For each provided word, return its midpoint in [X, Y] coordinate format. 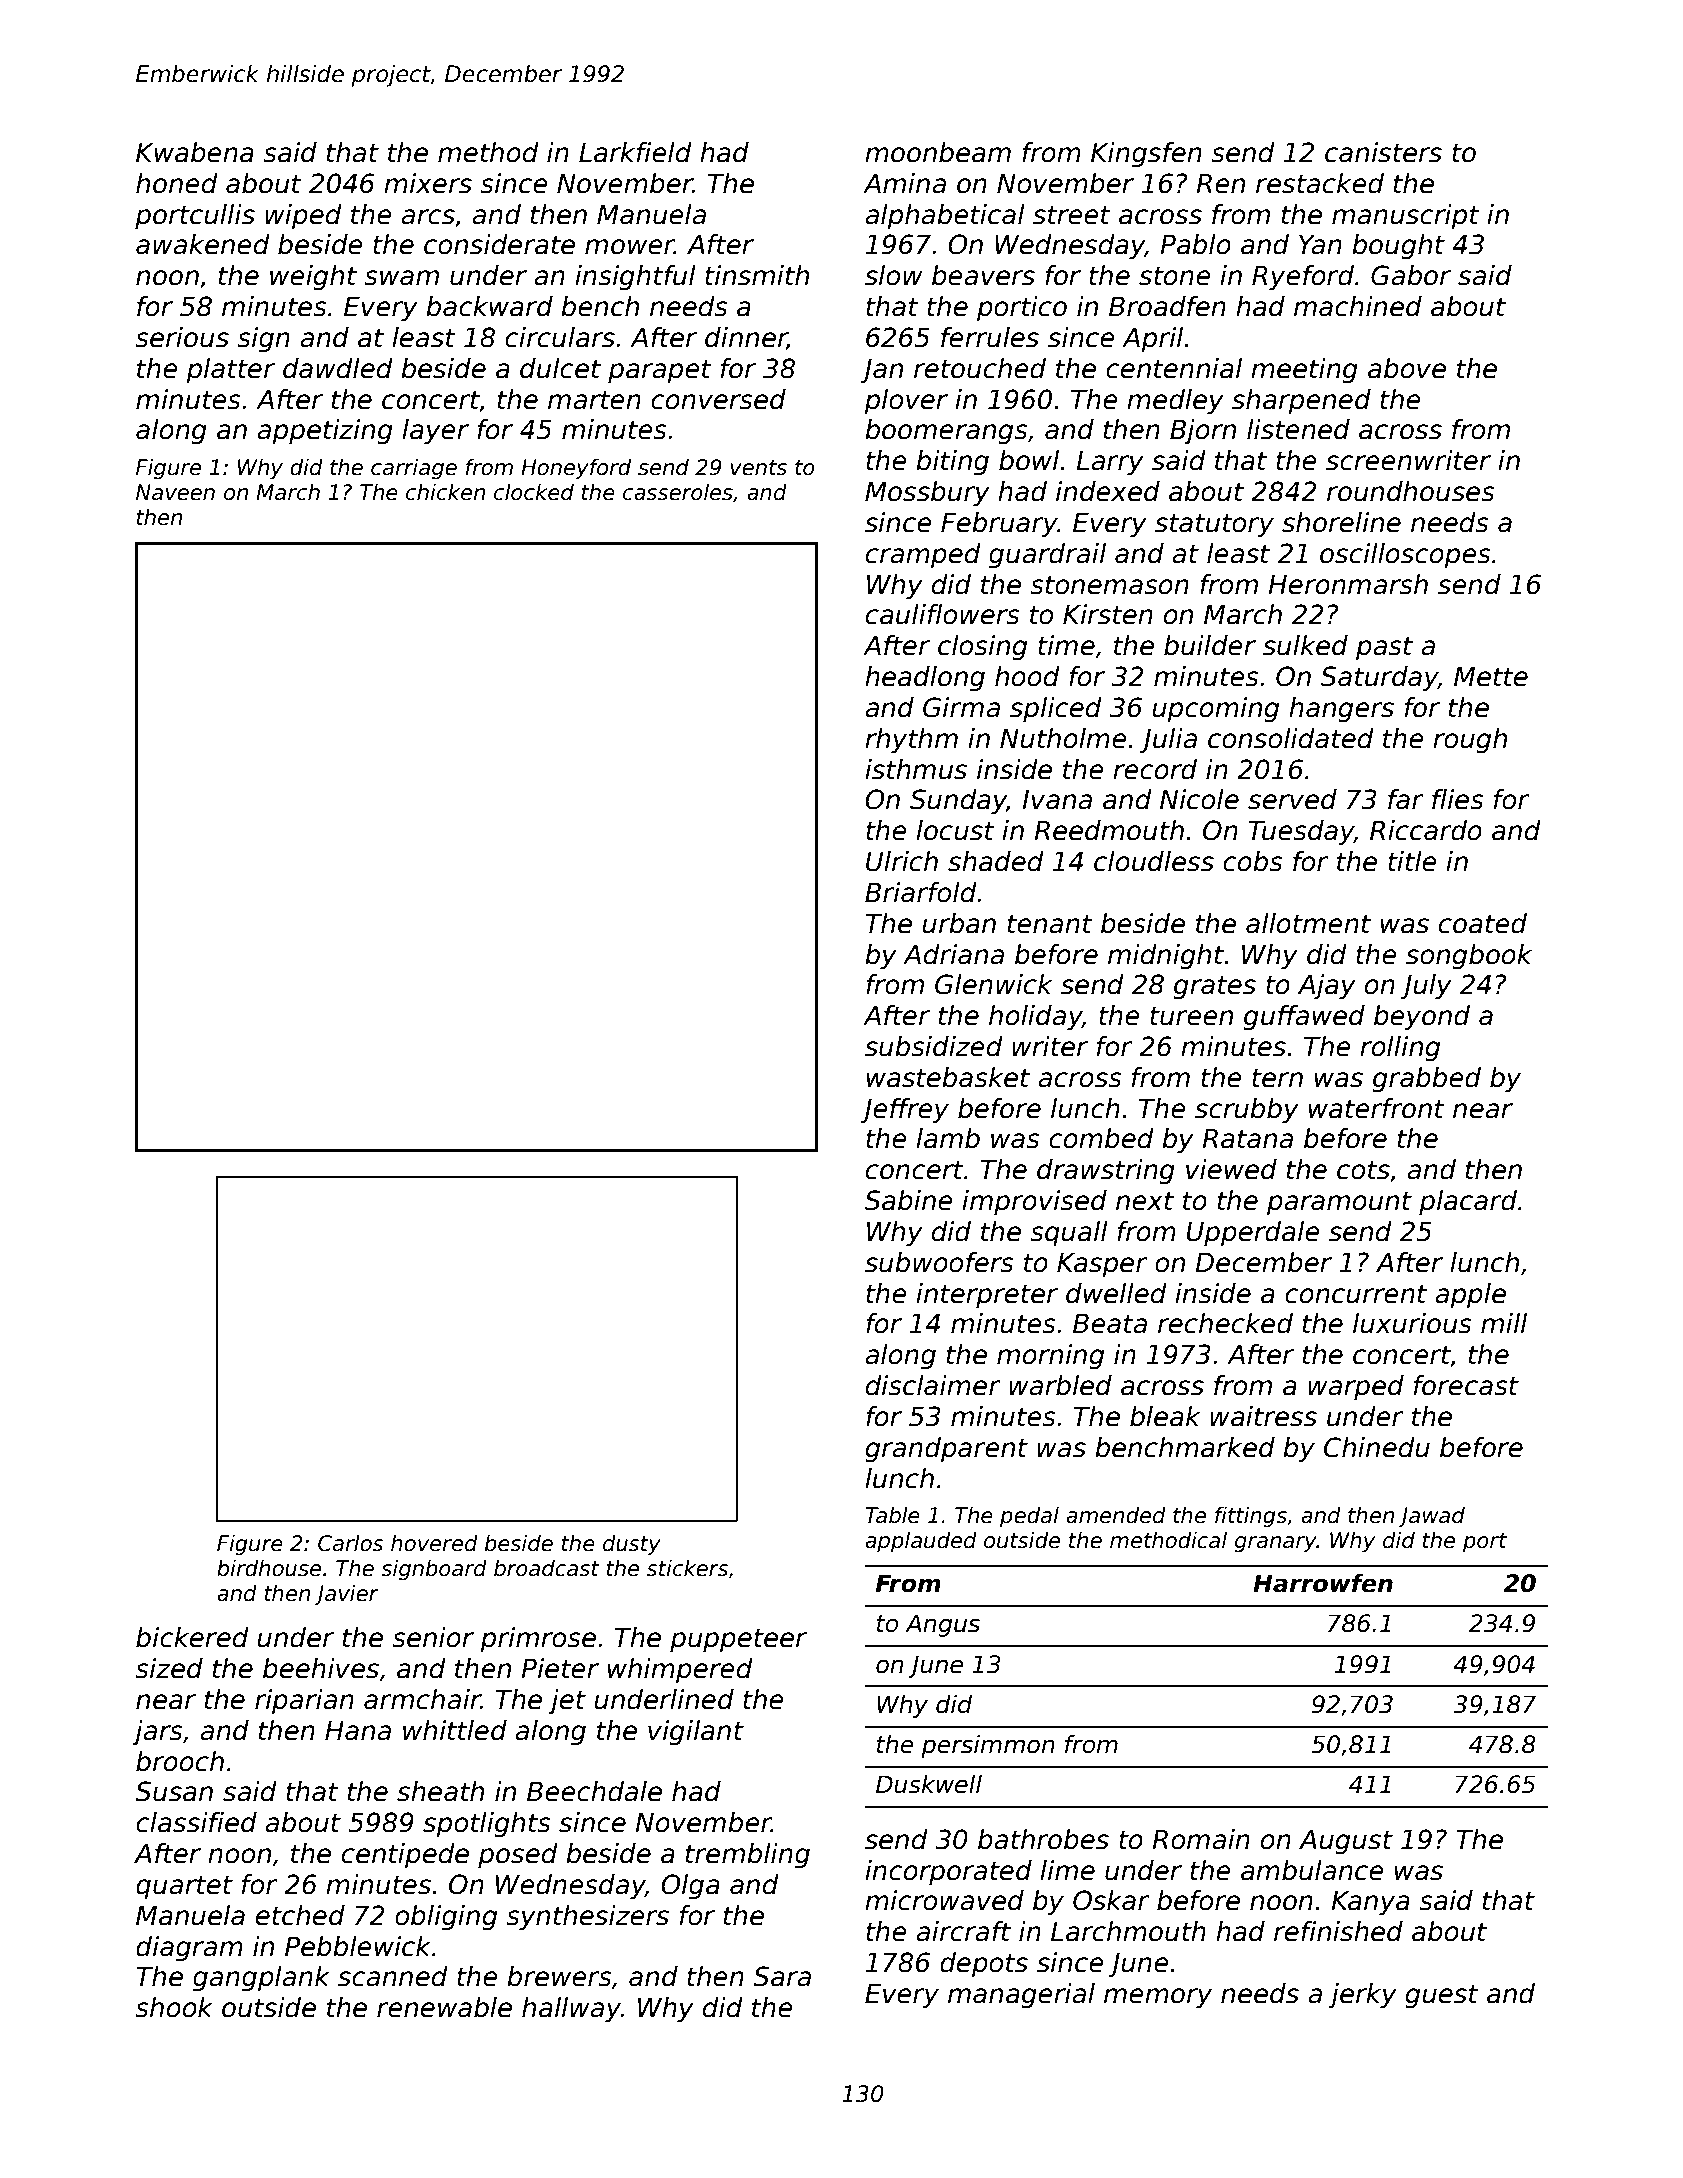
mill [1504, 1323]
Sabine [909, 1200]
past [1384, 648]
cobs [1253, 861]
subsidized [934, 1046]
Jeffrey [904, 1111]
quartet [184, 1887]
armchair [422, 1699]
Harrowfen [1323, 1583]
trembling [748, 1856]
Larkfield [635, 152]
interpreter [987, 1296]
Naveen [175, 492]
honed [177, 183]
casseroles [678, 492]
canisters [1383, 152]
